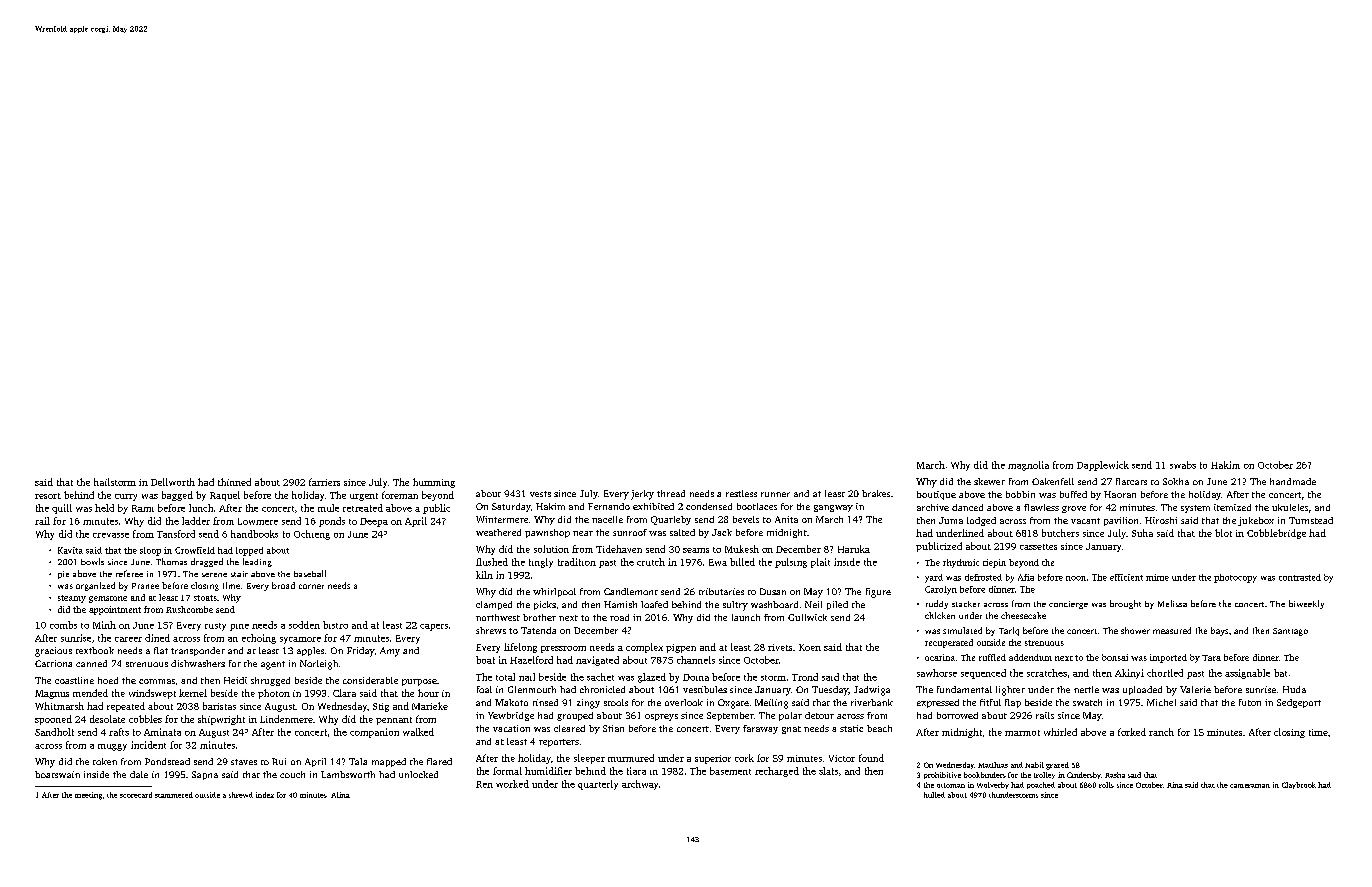 This page has height=887, width=1372. I want to click on textbook, so click(95, 650).
